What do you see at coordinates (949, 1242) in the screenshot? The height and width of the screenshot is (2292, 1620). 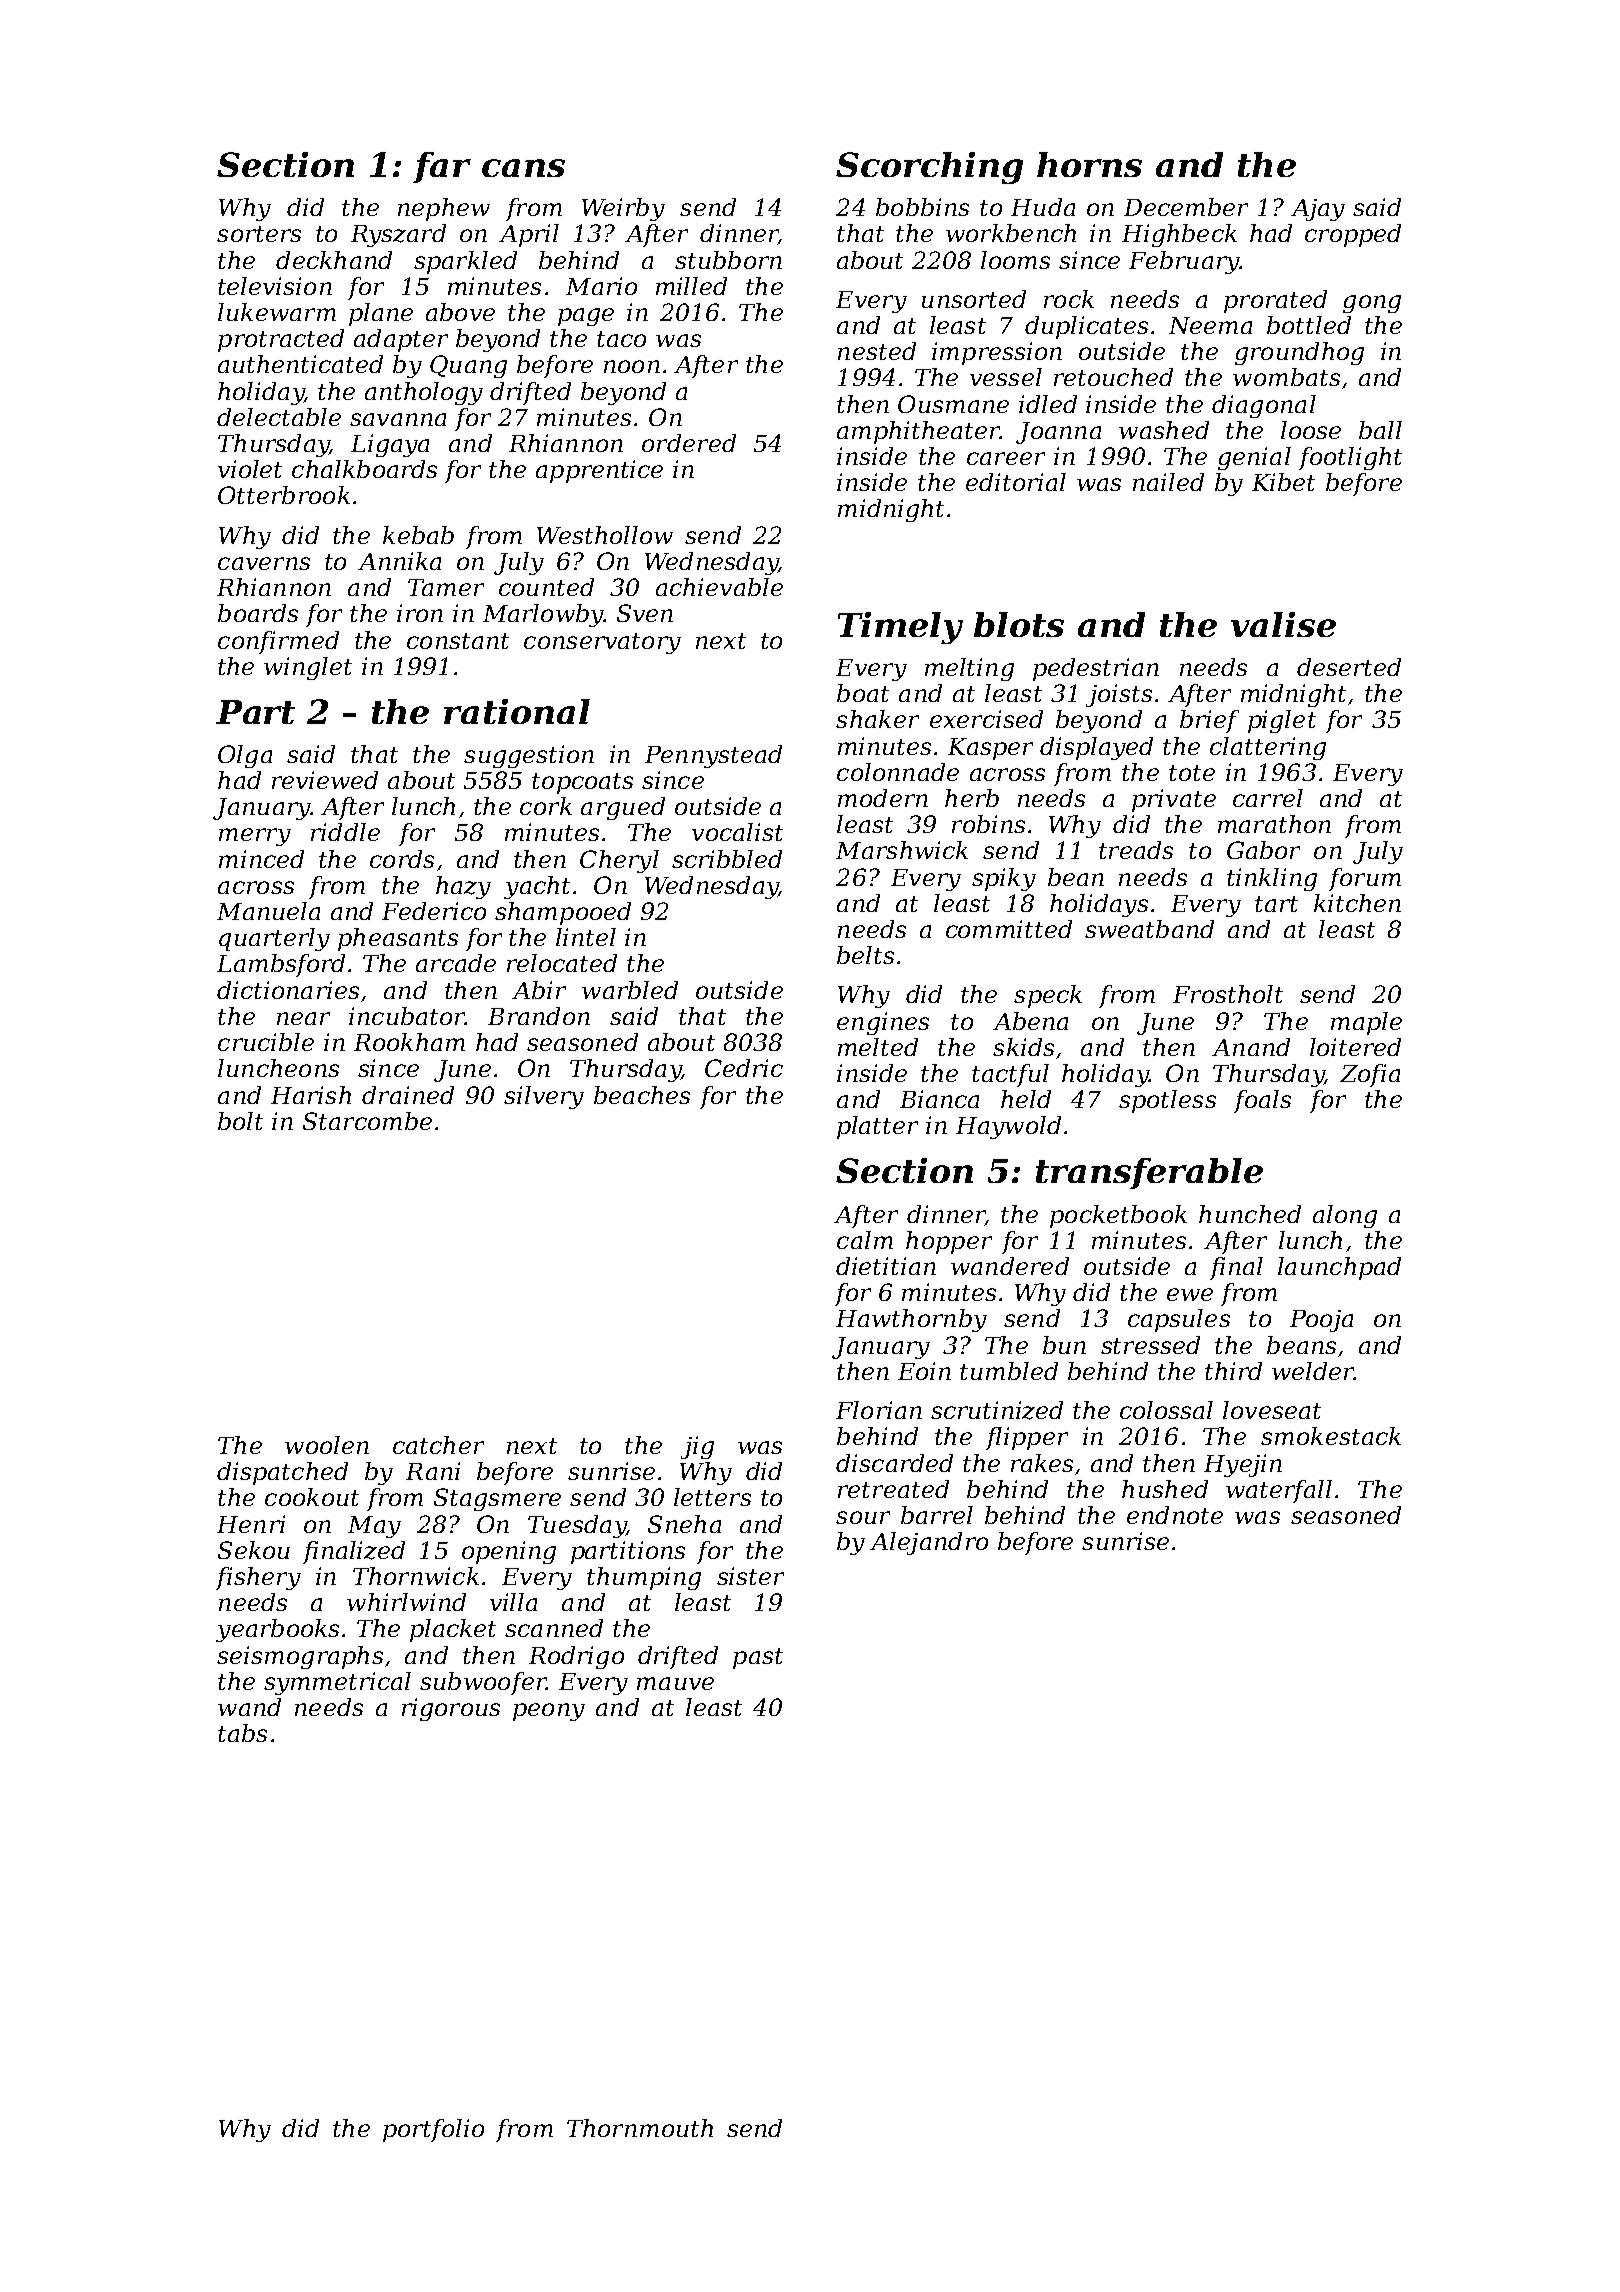 I see `hopper` at bounding box center [949, 1242].
